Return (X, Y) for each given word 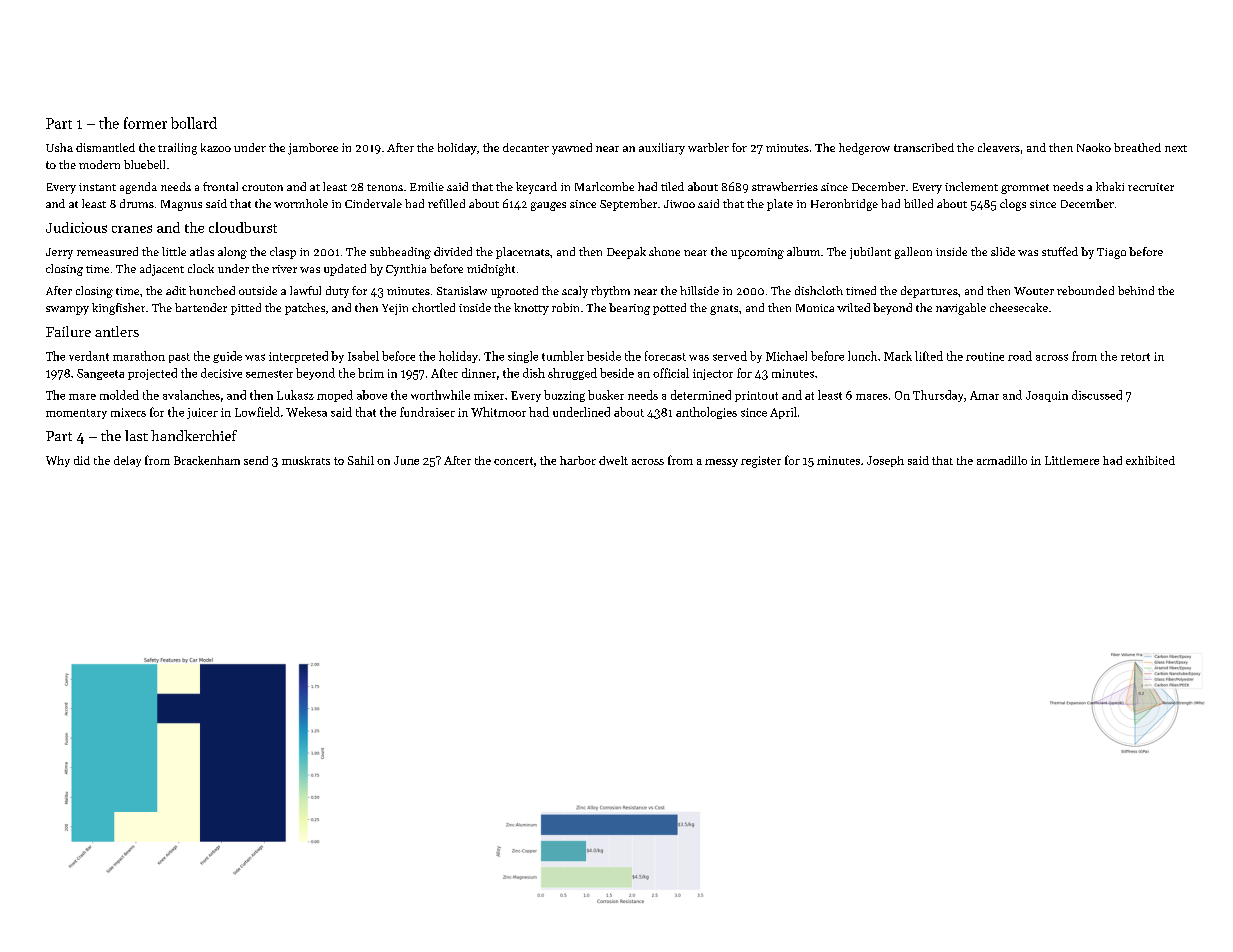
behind (1136, 290)
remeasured (107, 251)
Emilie (427, 186)
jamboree (313, 149)
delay (127, 461)
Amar (984, 395)
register (761, 462)
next (1176, 148)
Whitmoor (498, 412)
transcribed (924, 147)
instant (97, 187)
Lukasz (295, 395)
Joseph (885, 461)
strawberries (785, 186)
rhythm (610, 292)
